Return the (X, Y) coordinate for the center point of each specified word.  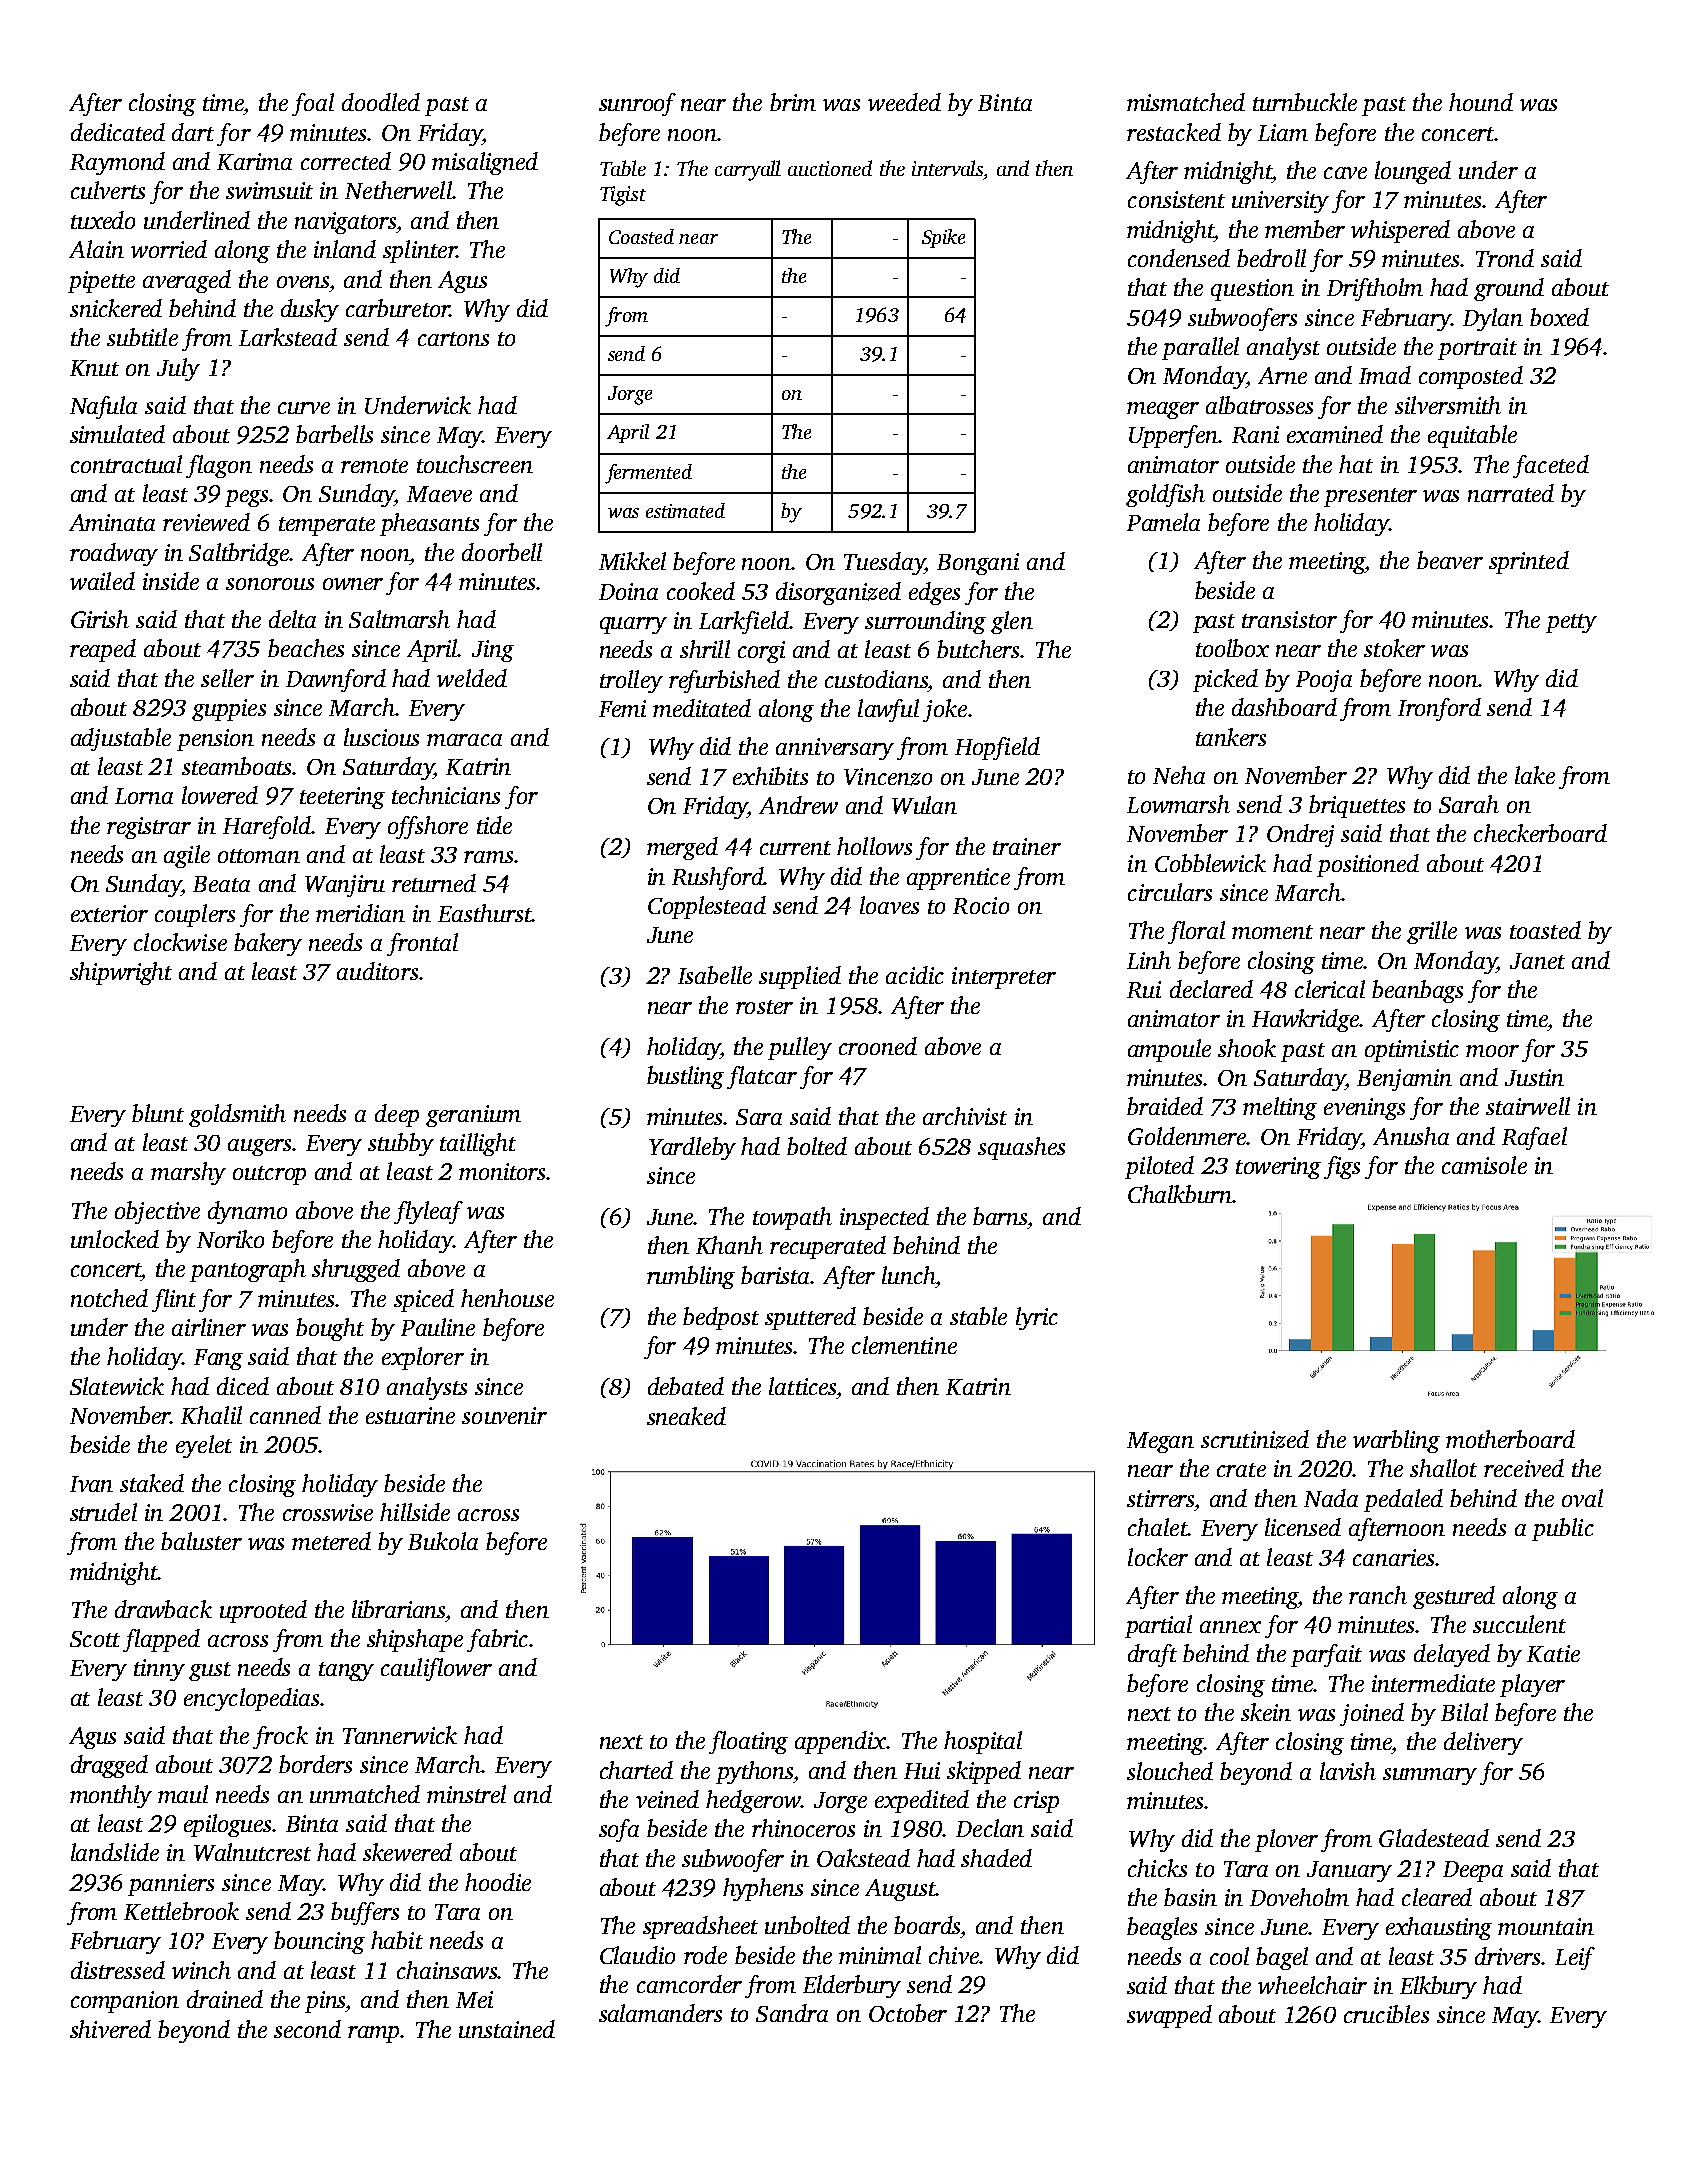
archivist (965, 1116)
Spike (943, 238)
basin (1190, 1897)
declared (1211, 989)
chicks (1157, 1868)
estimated (685, 510)
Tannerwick (400, 1735)
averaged (187, 281)
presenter (1370, 497)
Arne (1282, 375)
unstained (507, 2029)
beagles (1162, 1928)
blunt (158, 1113)
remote (374, 466)
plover (1286, 1840)
